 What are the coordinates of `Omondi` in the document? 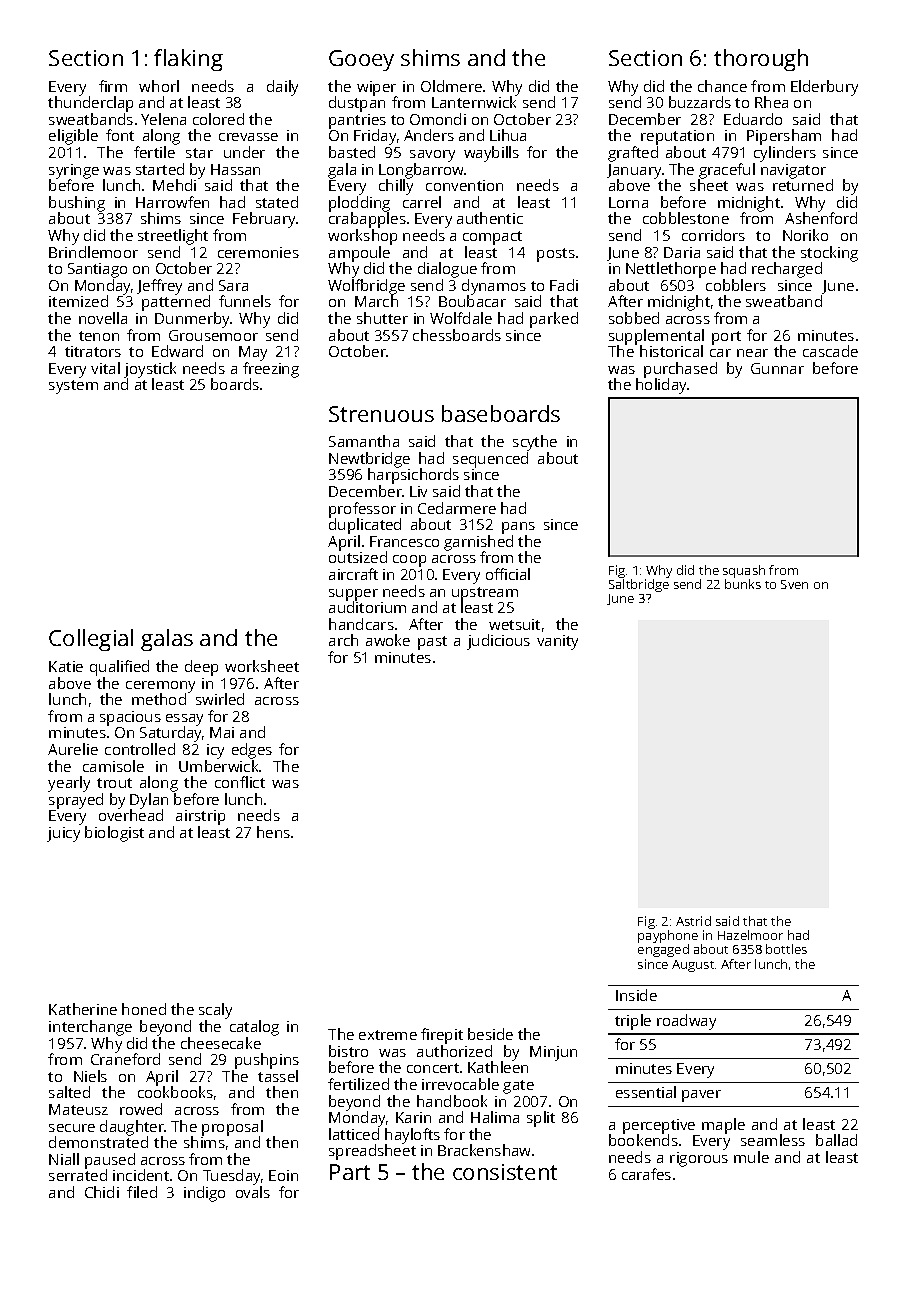 It's located at (438, 119).
